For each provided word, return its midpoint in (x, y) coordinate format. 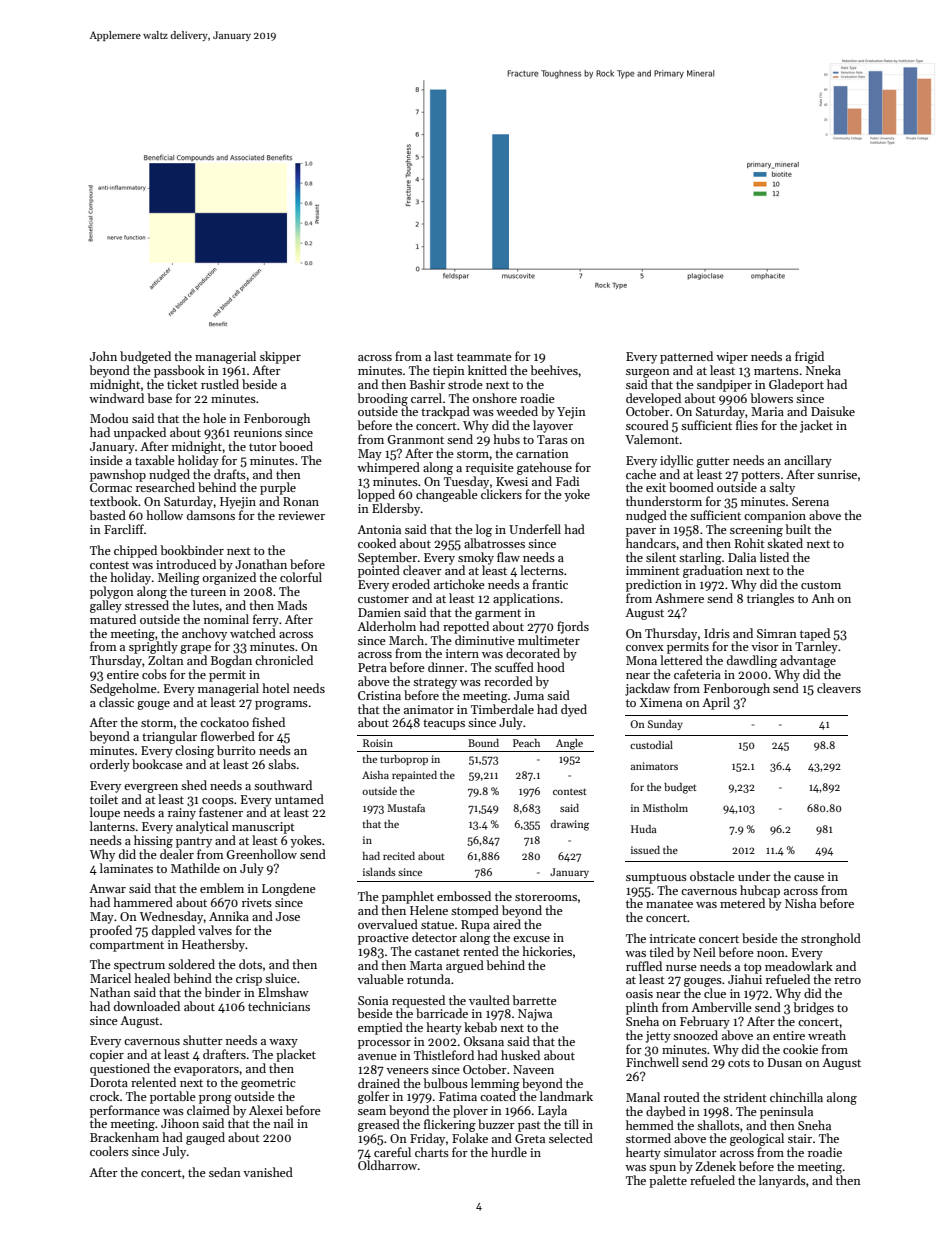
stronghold (831, 939)
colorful (301, 577)
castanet (437, 952)
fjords (573, 627)
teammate (484, 357)
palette (668, 1181)
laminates (126, 868)
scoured (647, 425)
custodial (651, 745)
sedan (225, 1172)
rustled (220, 384)
